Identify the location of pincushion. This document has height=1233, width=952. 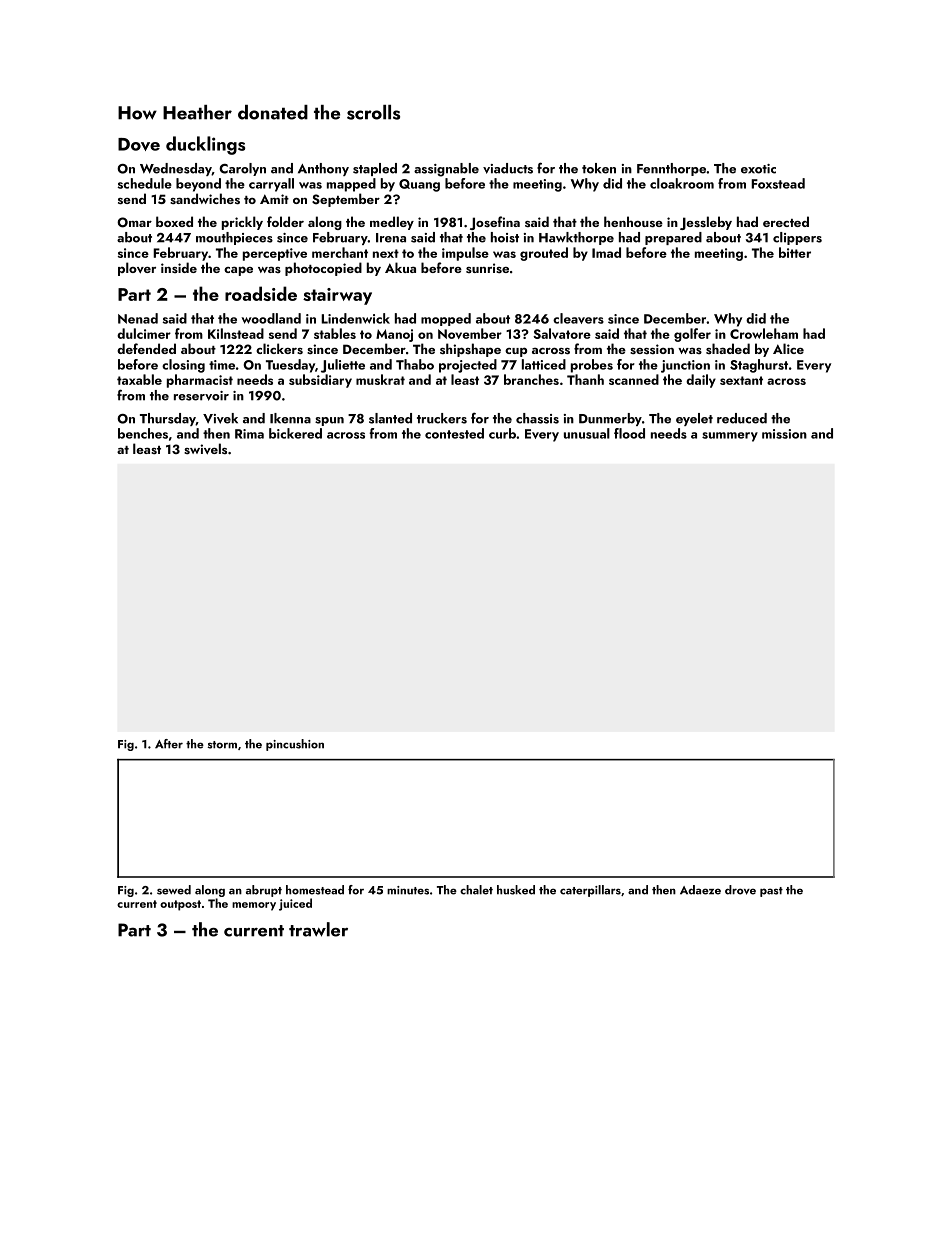
(295, 745).
